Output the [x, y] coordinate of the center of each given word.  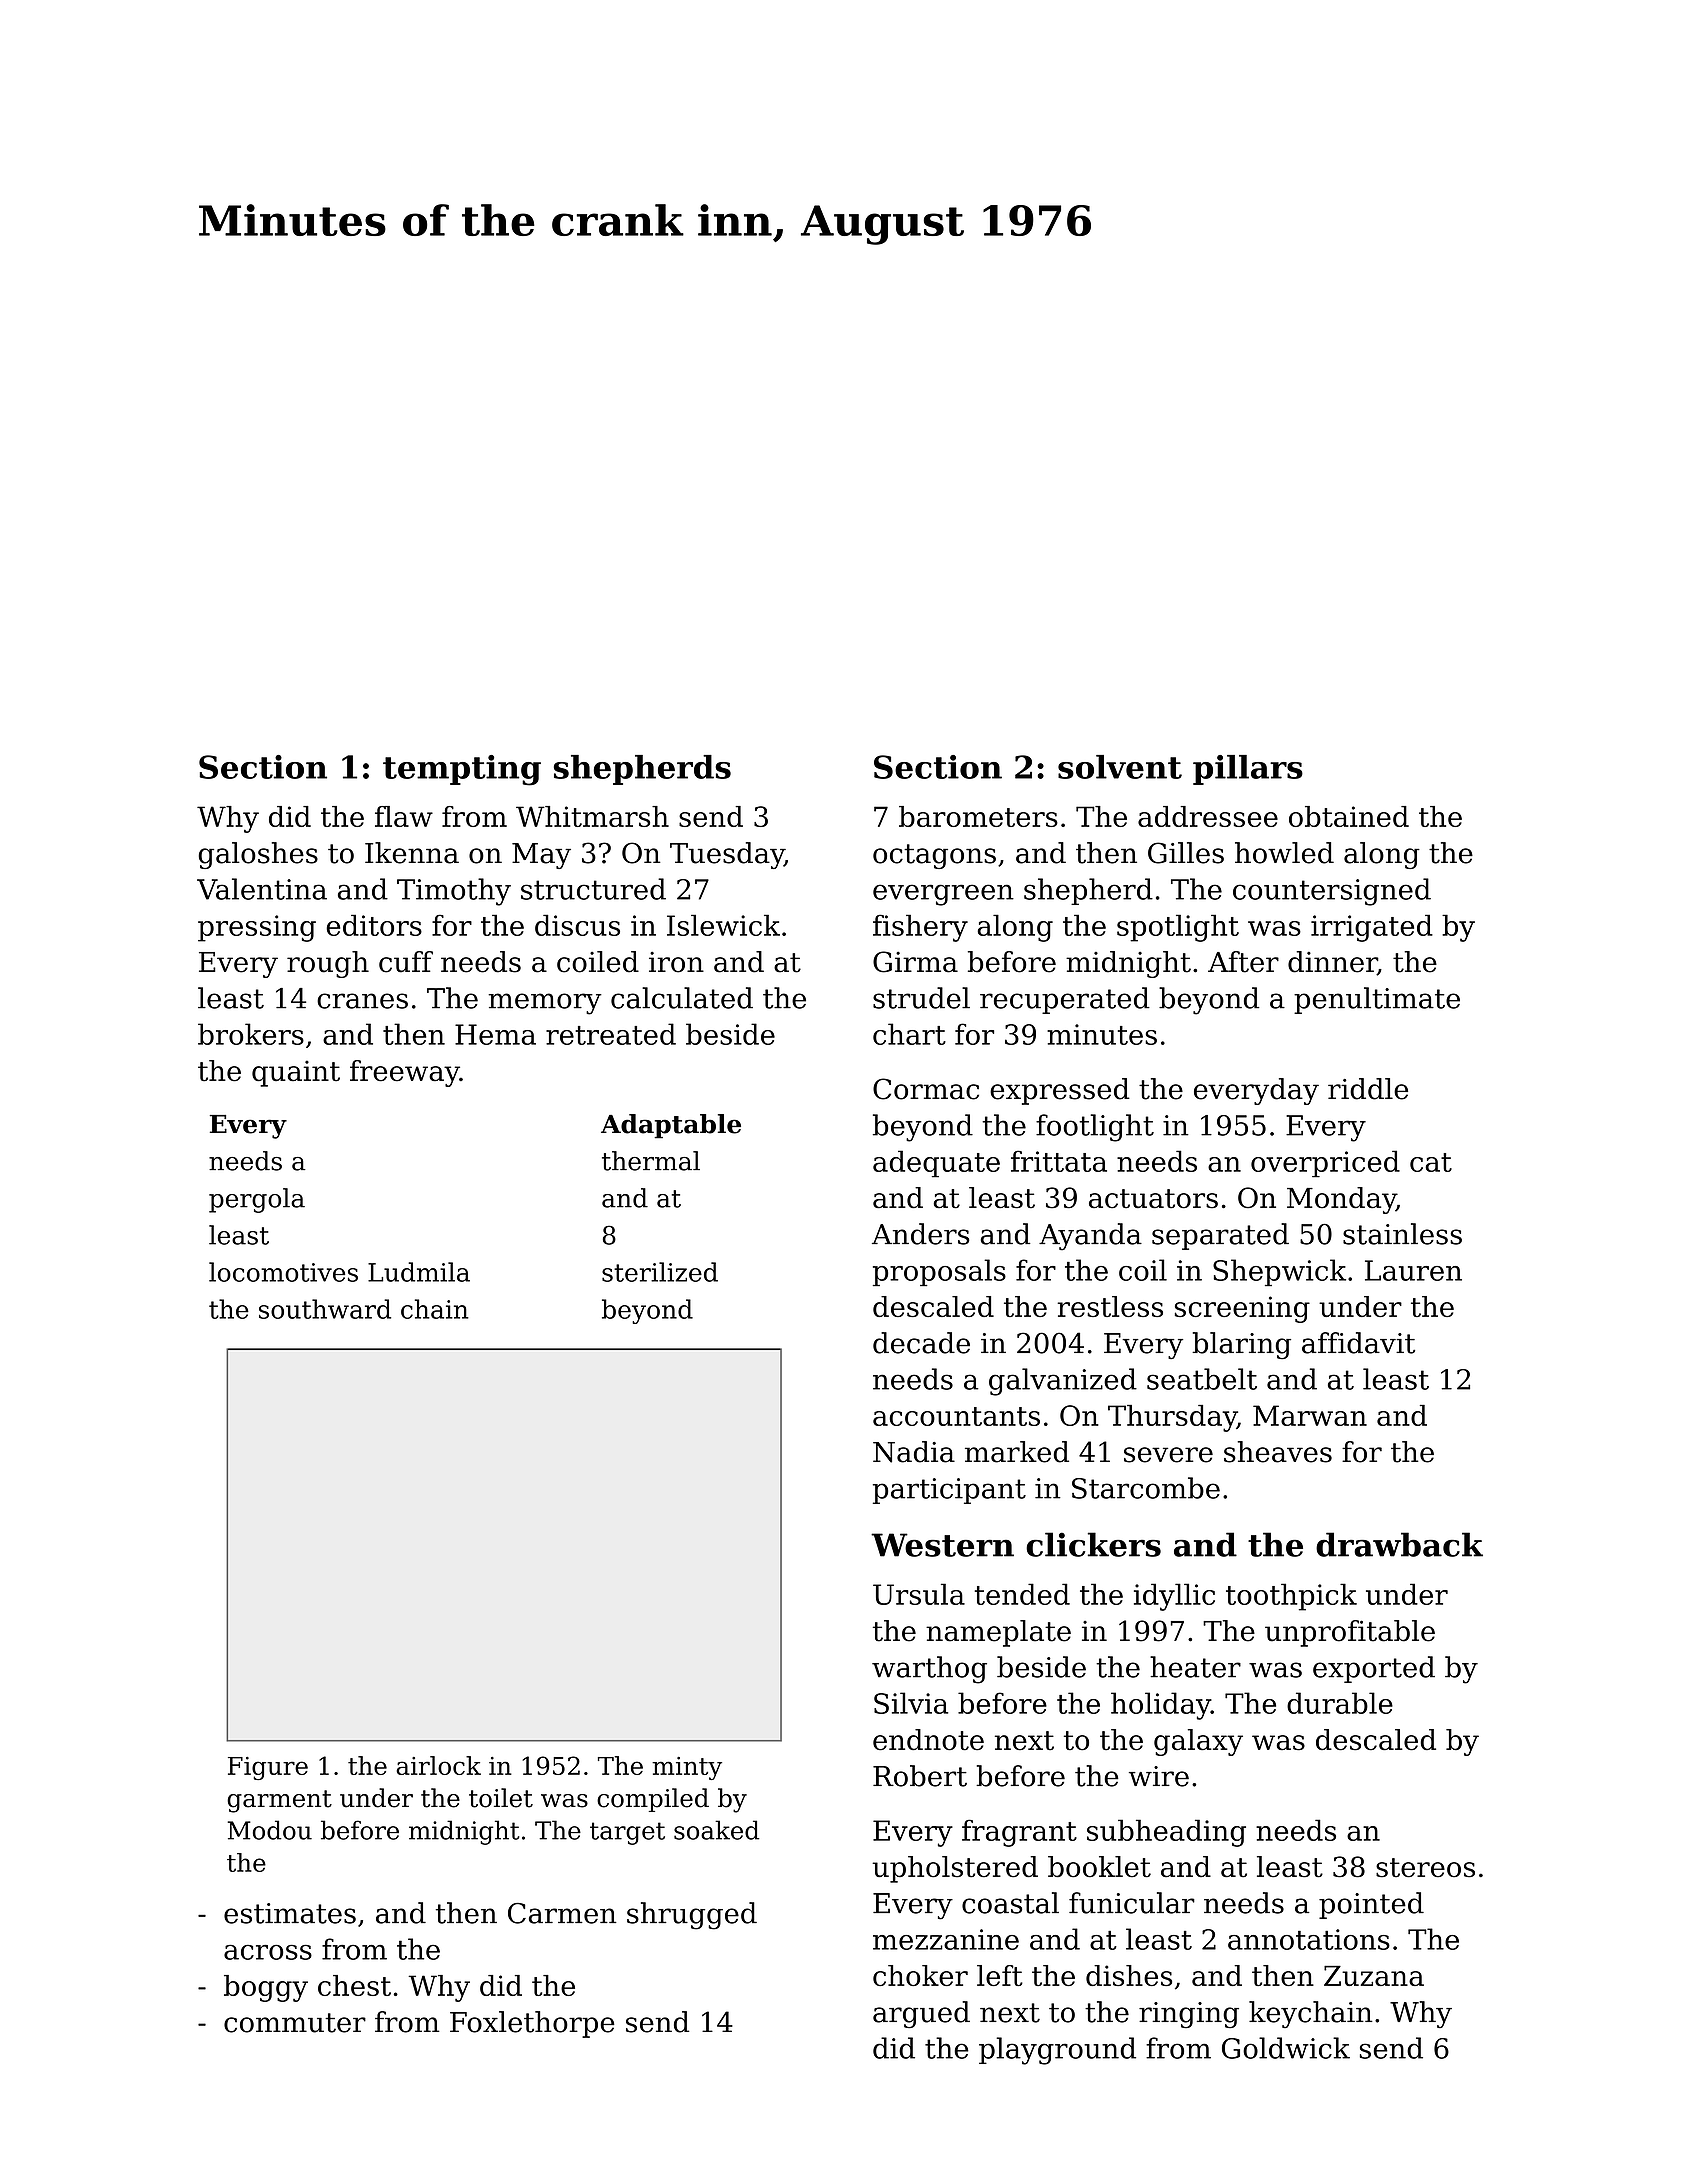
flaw [404, 816]
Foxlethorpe [532, 2024]
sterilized [660, 1272]
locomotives [283, 1272]
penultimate [1377, 1000]
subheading [1166, 1833]
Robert [920, 1776]
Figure [268, 1768]
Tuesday [727, 855]
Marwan [1310, 1415]
